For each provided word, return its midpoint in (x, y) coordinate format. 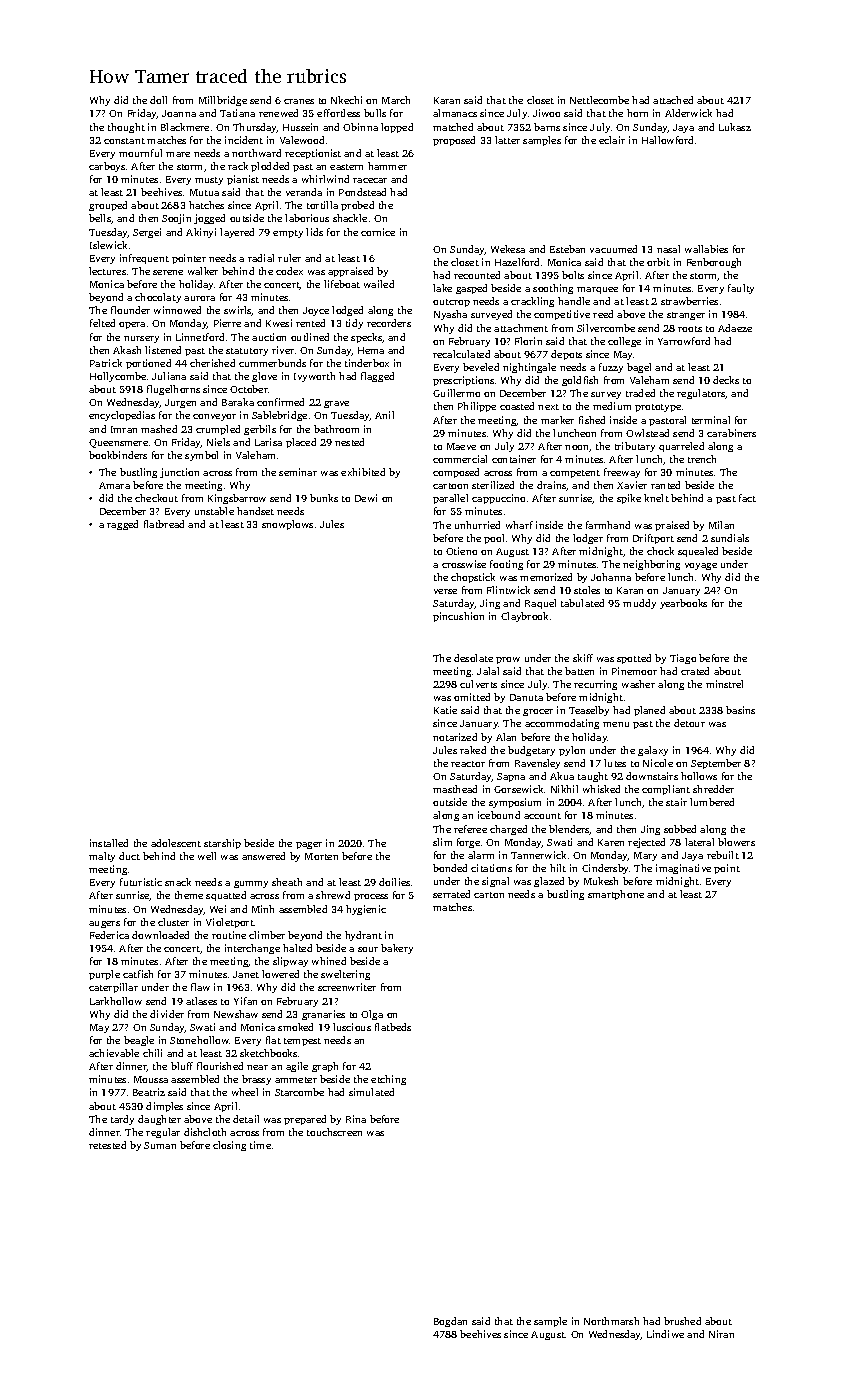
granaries (323, 1015)
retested (107, 1145)
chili (152, 1053)
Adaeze (735, 328)
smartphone (616, 895)
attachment (521, 328)
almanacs (455, 113)
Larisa (268, 442)
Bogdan (450, 1322)
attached (673, 100)
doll (158, 100)
